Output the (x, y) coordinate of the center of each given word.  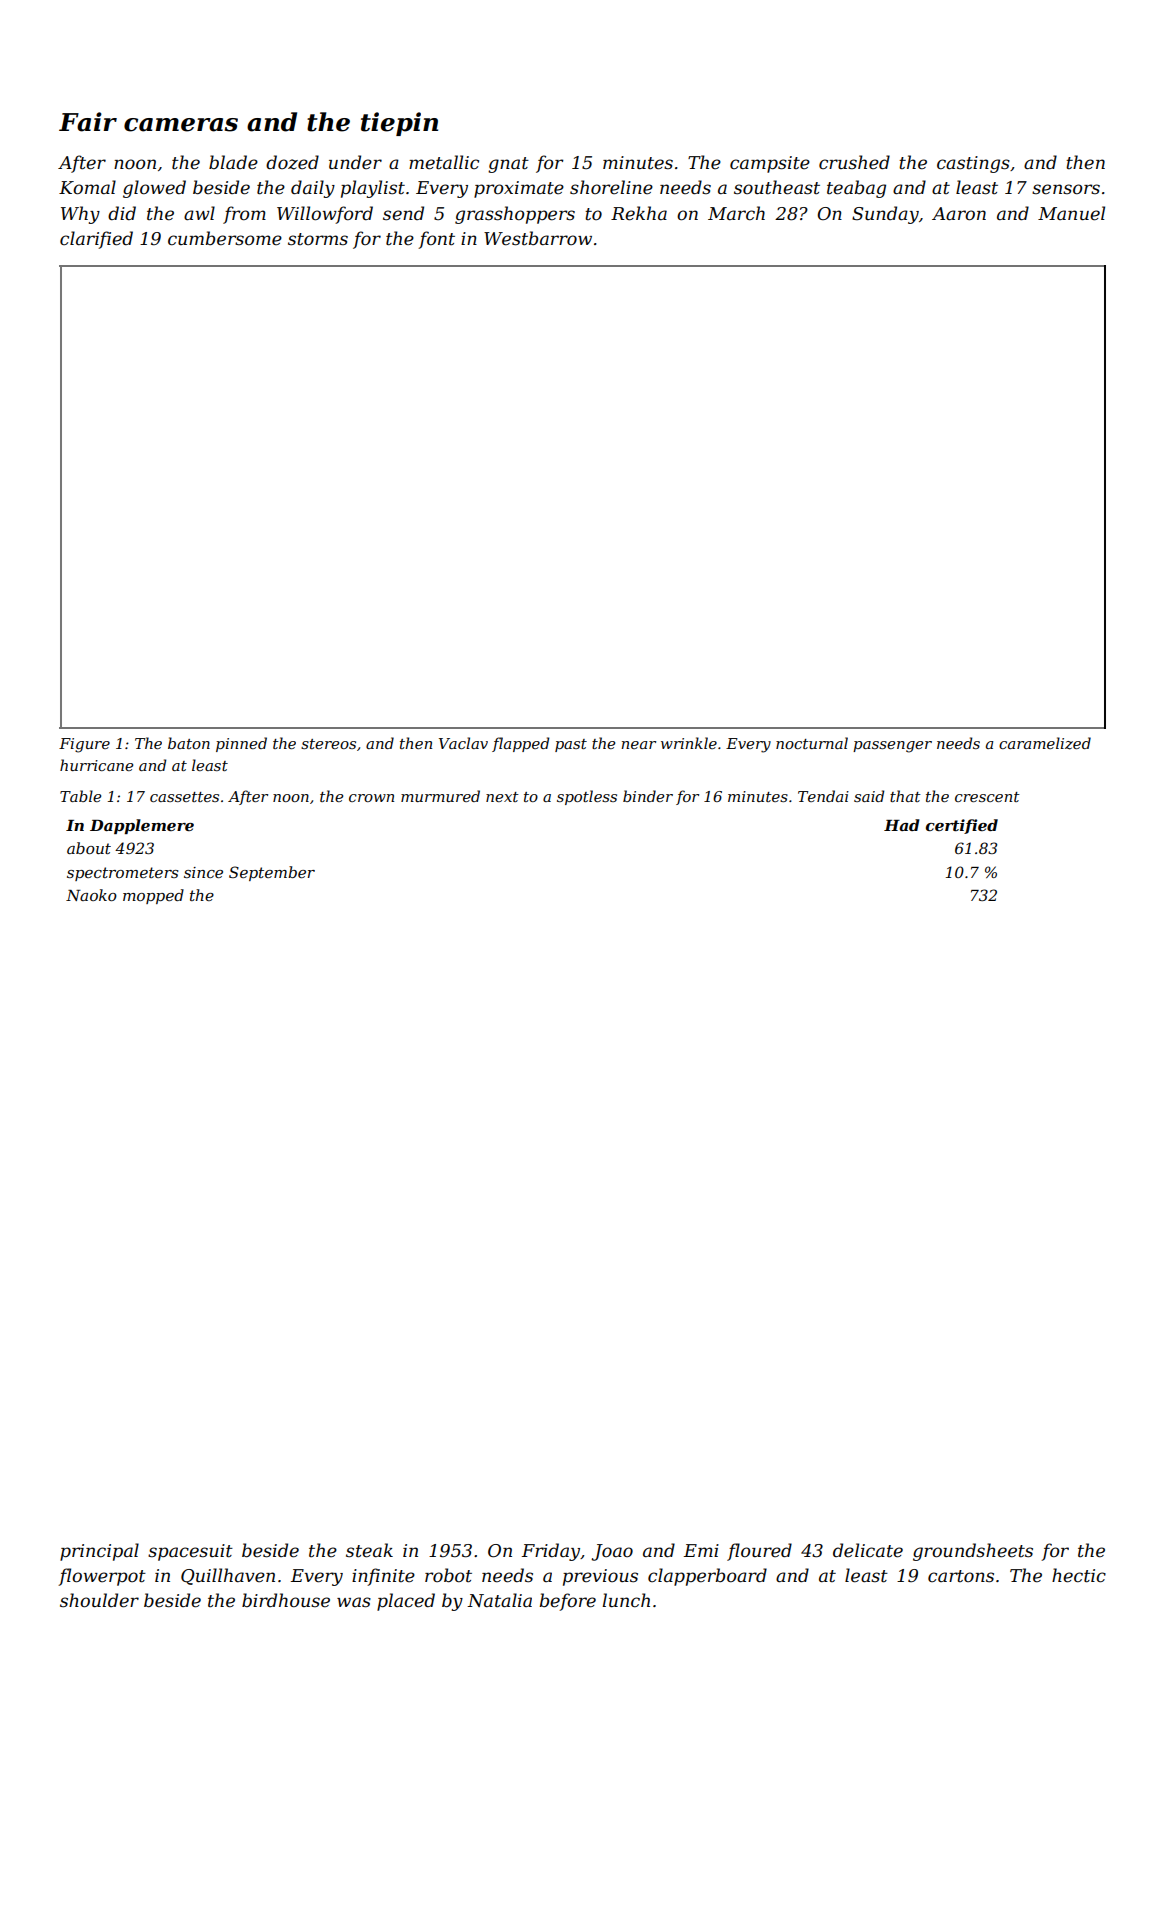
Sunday (885, 215)
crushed (854, 162)
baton (189, 743)
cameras (181, 125)
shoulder (99, 1600)
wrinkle (689, 743)
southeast (777, 187)
